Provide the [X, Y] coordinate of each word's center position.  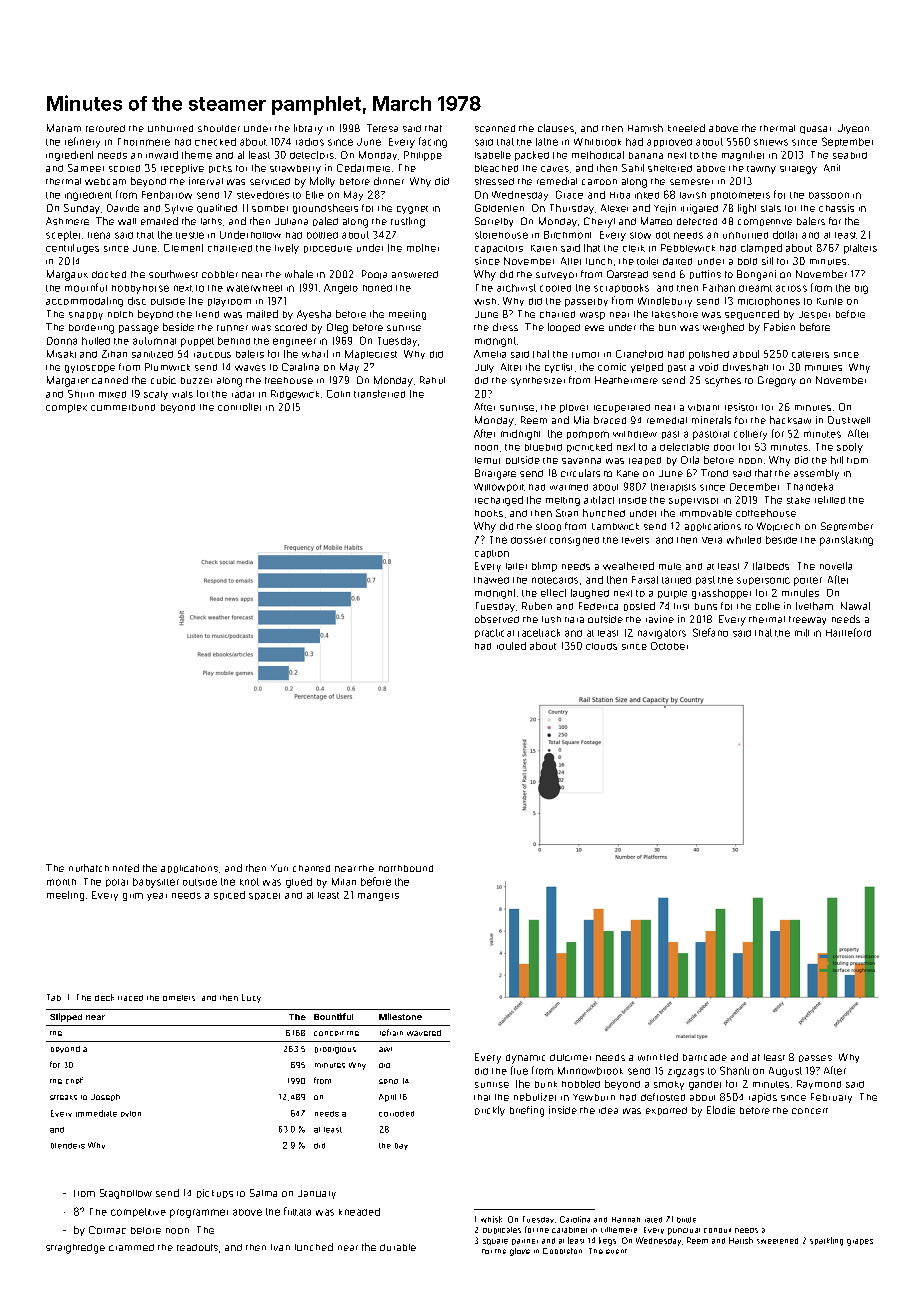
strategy [798, 170]
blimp [544, 567]
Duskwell [849, 420]
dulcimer [570, 1057]
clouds [601, 646]
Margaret [68, 381]
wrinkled [658, 1057]
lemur [487, 460]
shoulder [219, 128]
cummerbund [123, 407]
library [308, 129]
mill [802, 633]
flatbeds [771, 566]
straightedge [75, 1249]
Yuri [279, 868]
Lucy [251, 998]
